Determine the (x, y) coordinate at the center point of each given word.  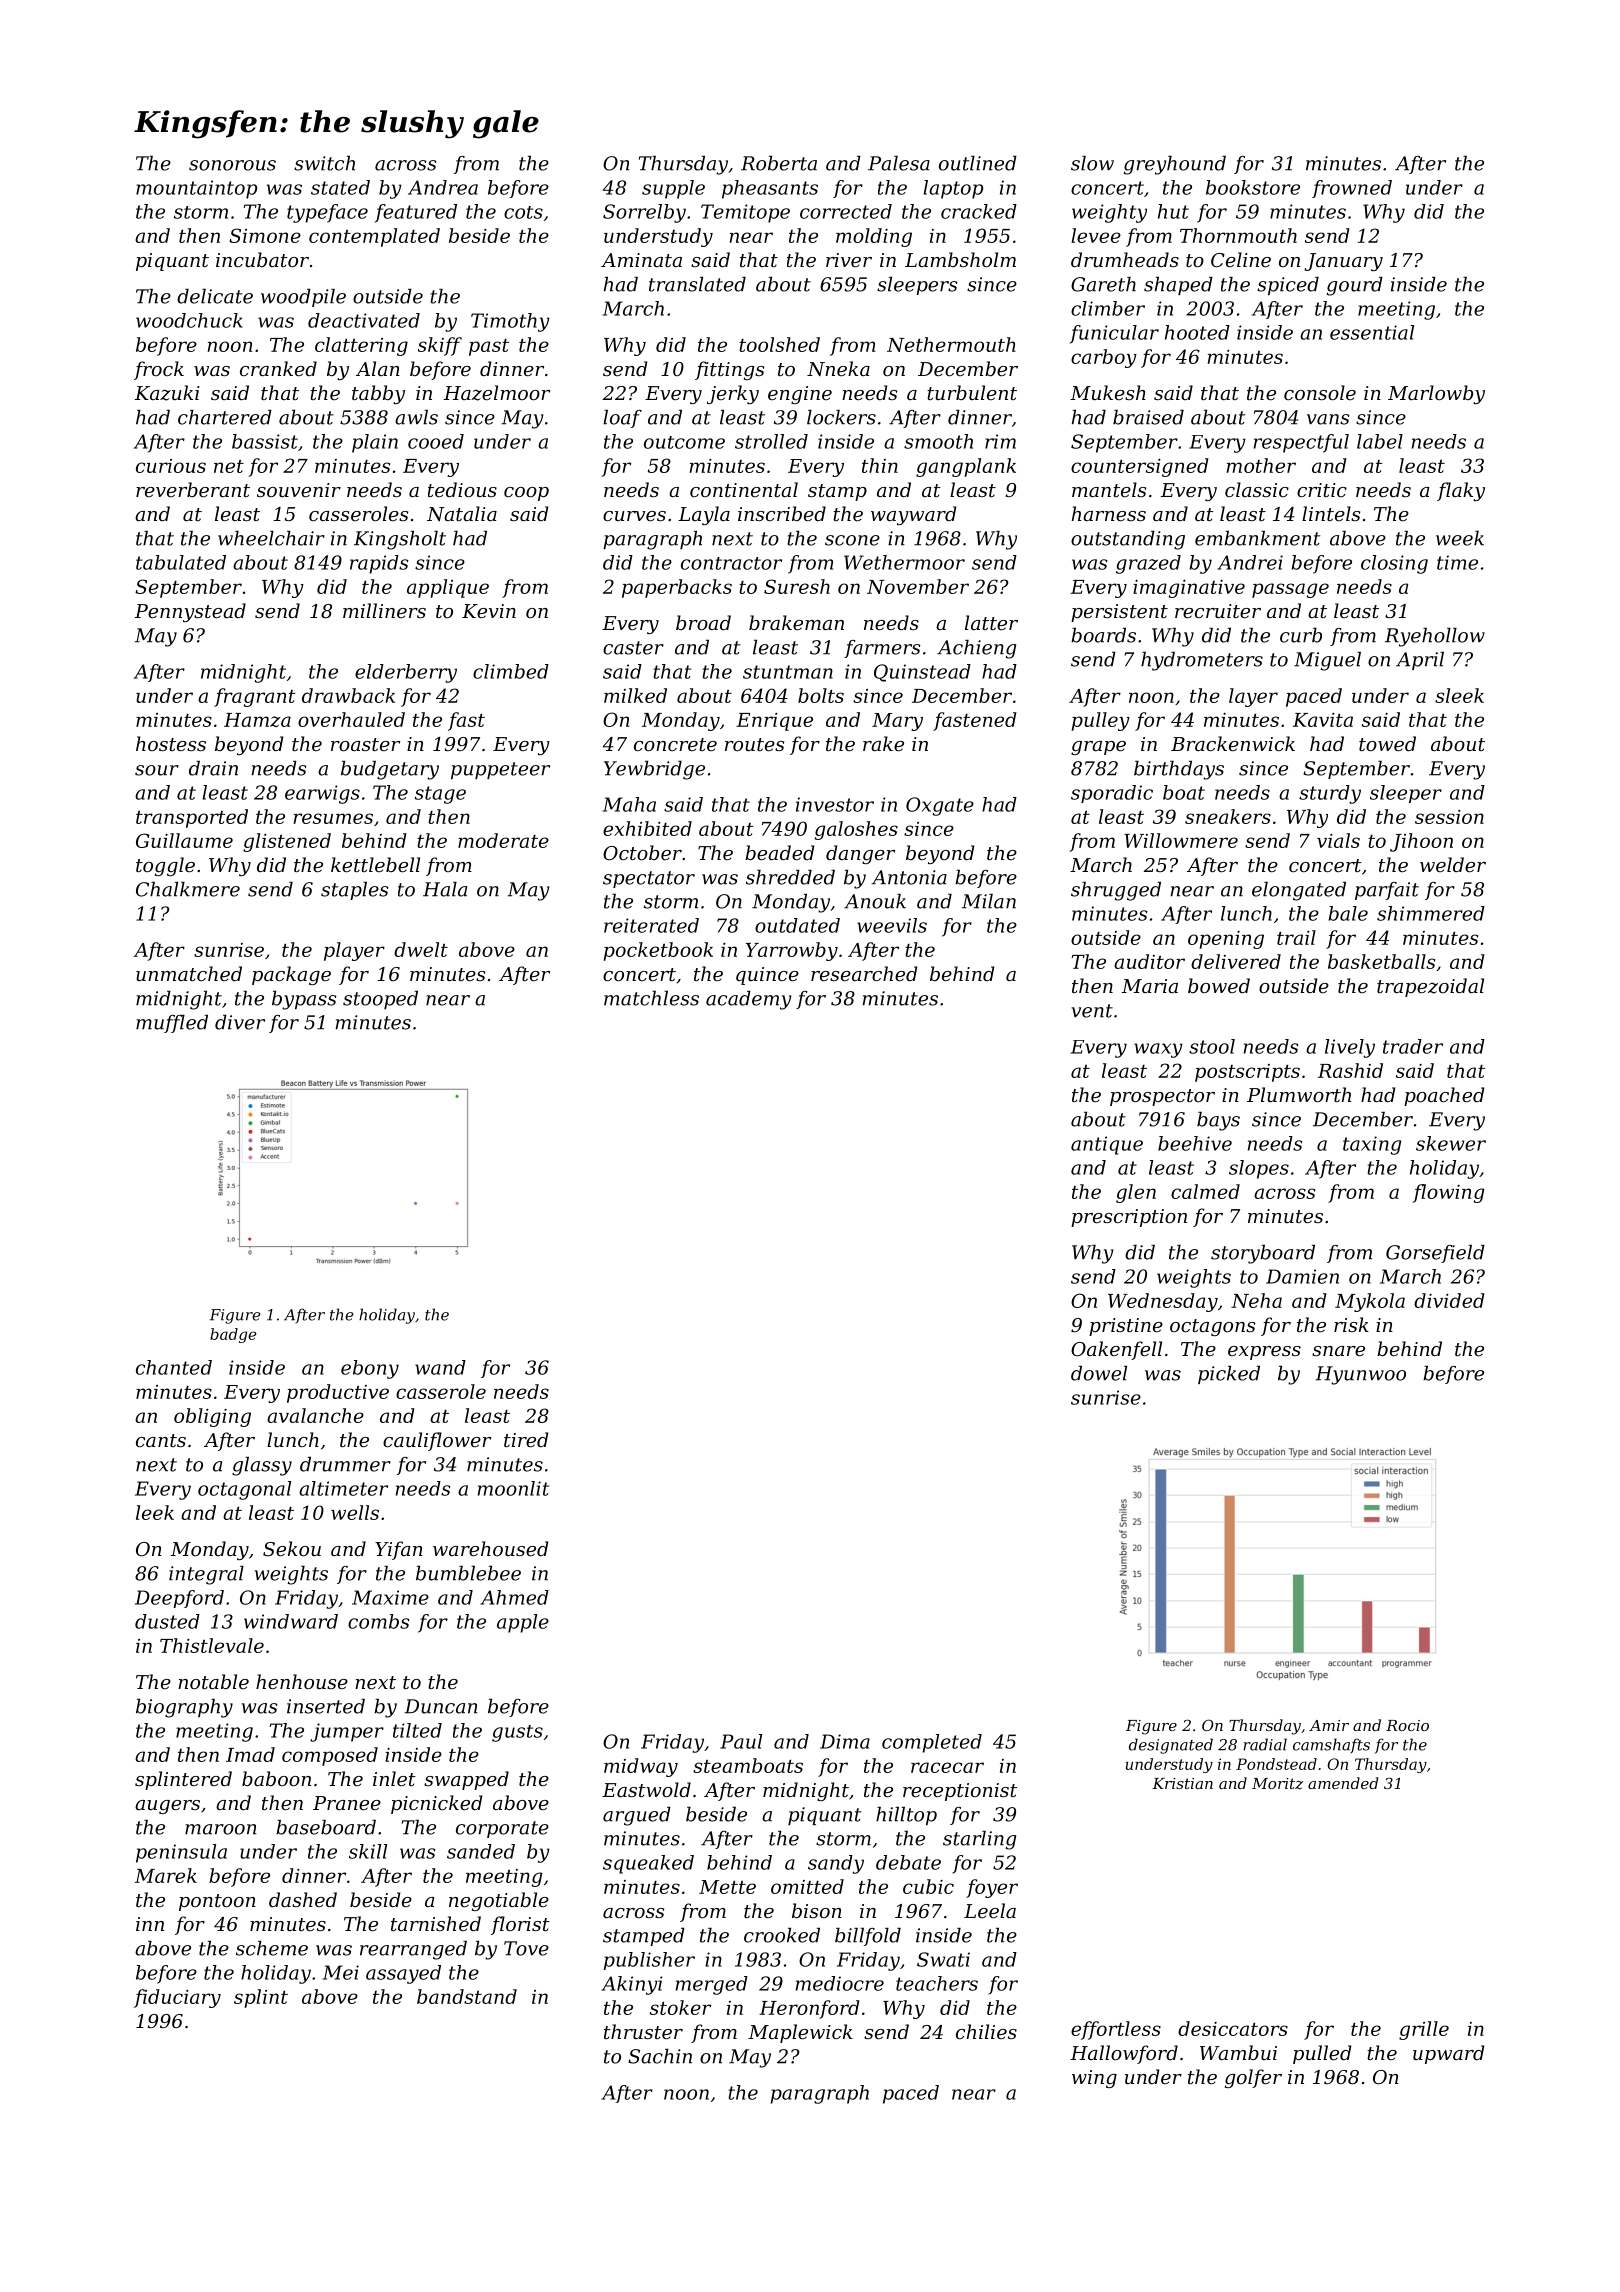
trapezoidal (1430, 987)
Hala (445, 889)
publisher (649, 1961)
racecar (947, 1767)
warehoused (490, 1548)
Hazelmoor (497, 393)
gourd (1355, 286)
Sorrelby (644, 213)
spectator (649, 879)
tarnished (436, 1923)
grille (1424, 2030)
